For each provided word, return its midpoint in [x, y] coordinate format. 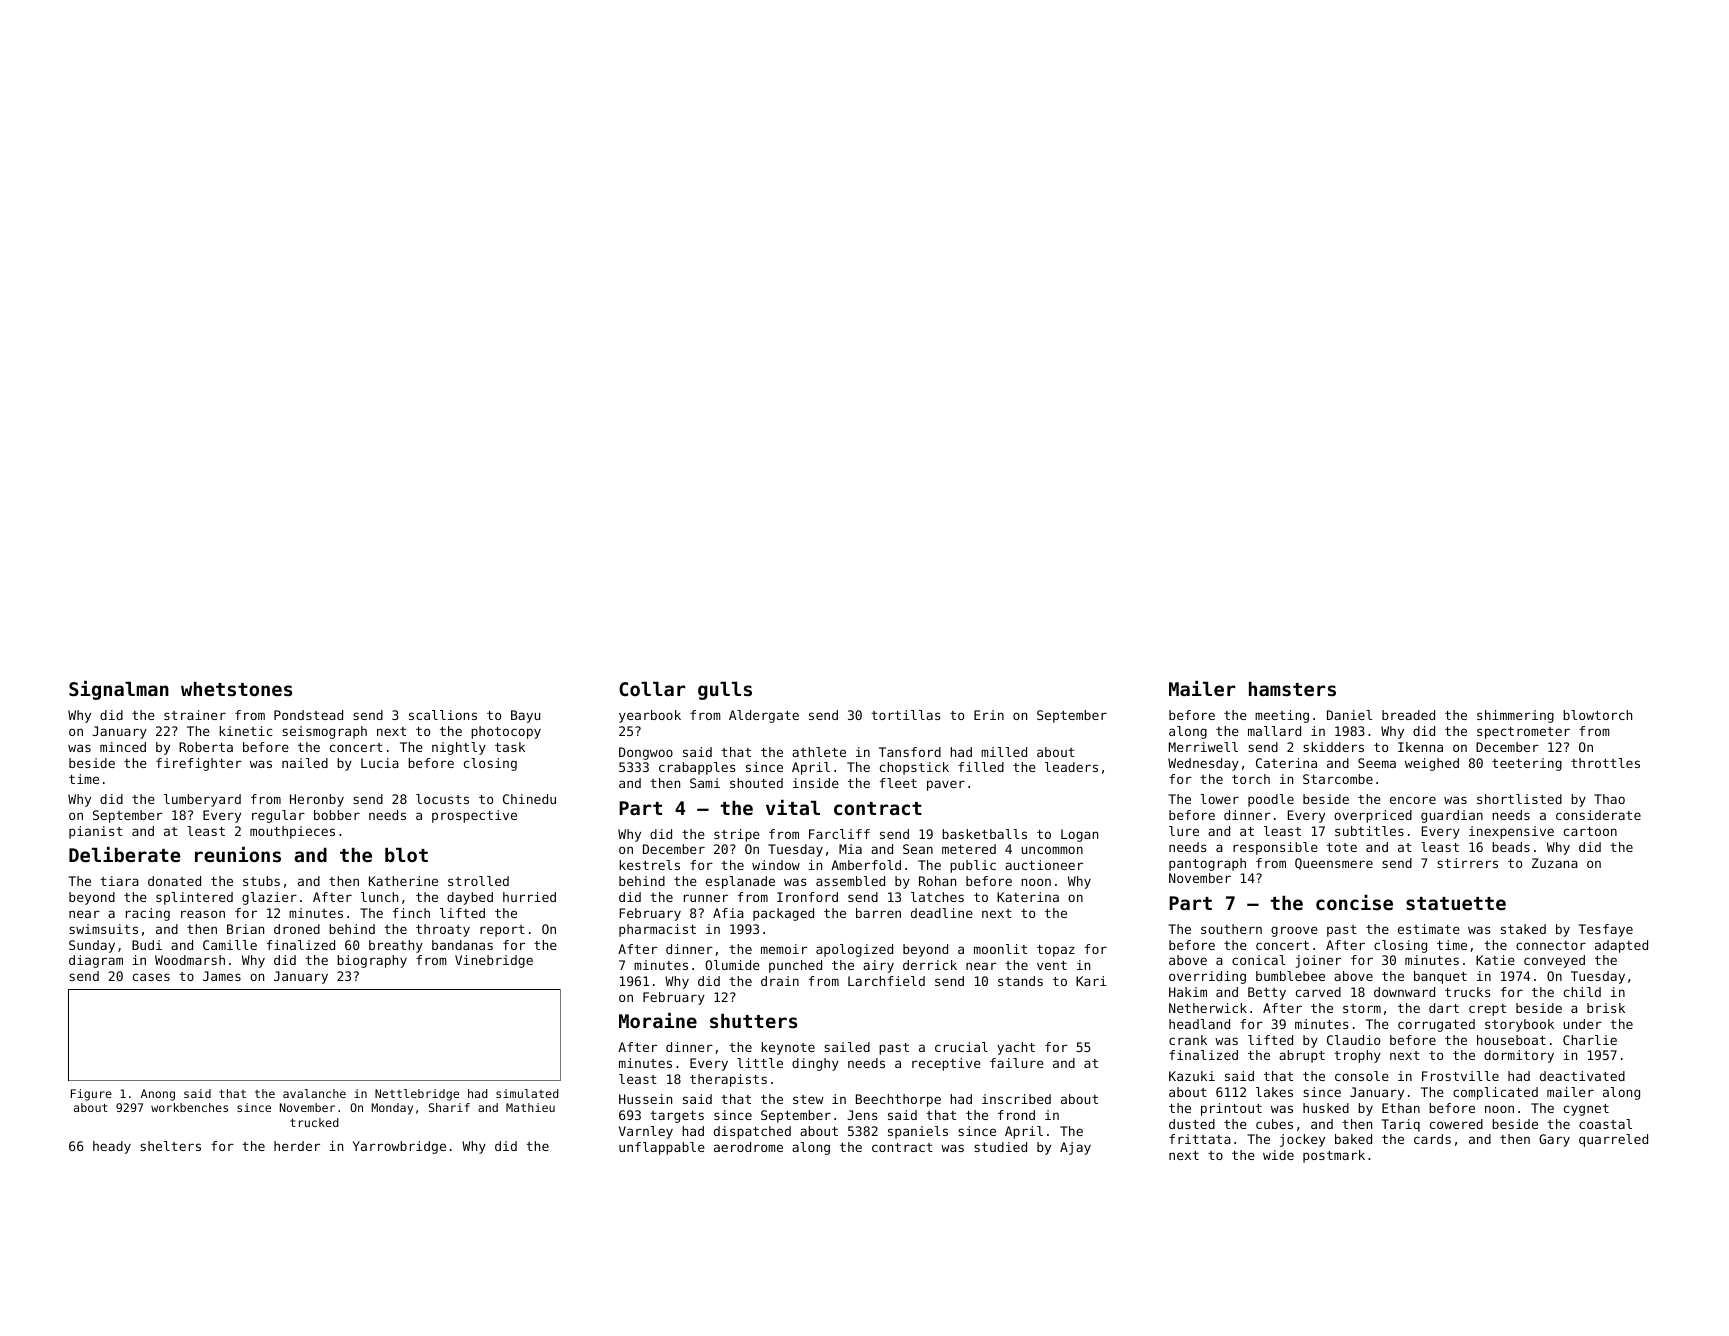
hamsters [1292, 689]
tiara [119, 881]
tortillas [905, 715]
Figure [91, 1095]
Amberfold [866, 865]
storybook [1519, 1025]
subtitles [1369, 831]
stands [1020, 981]
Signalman [119, 690]
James [222, 976]
